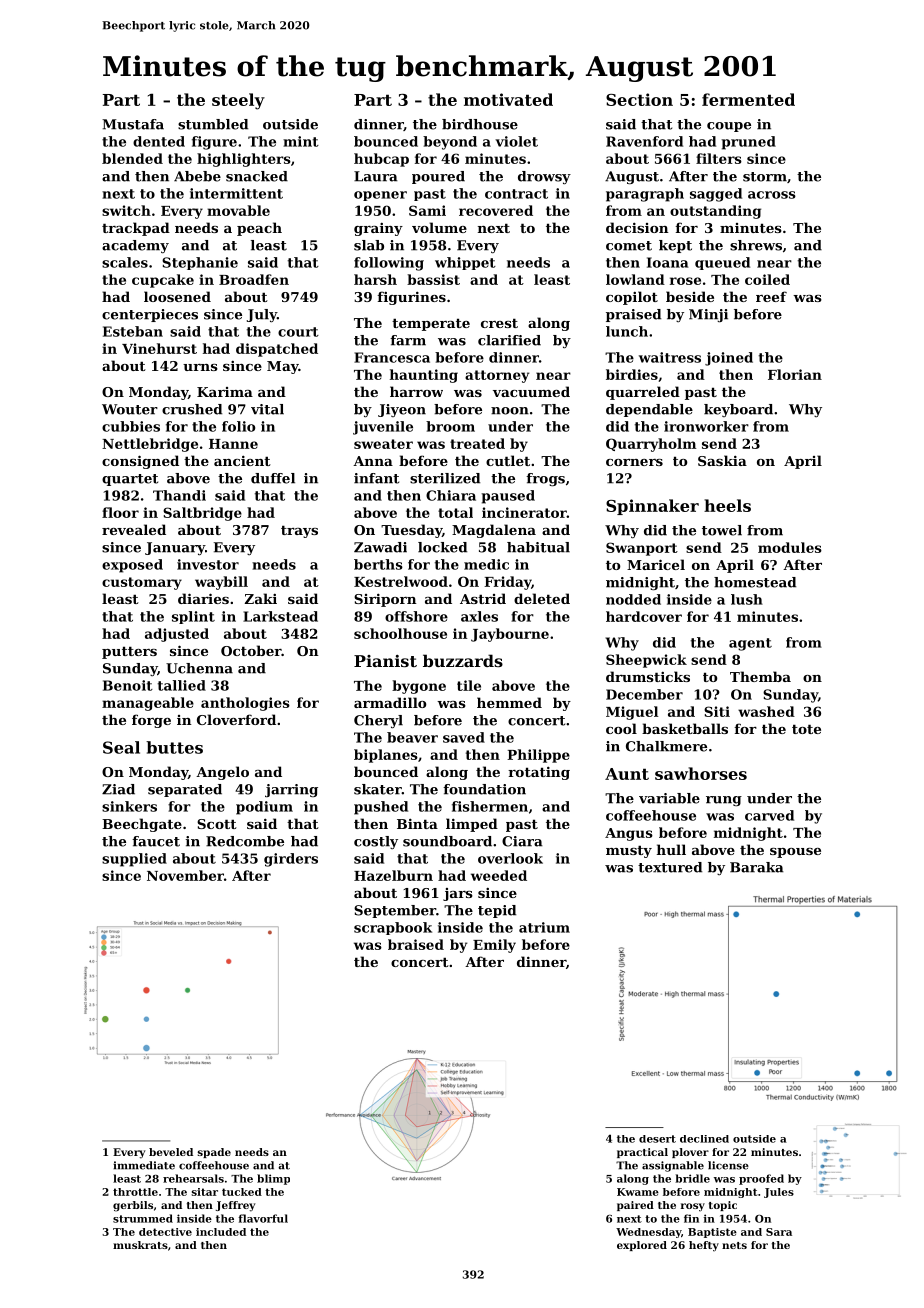 The image size is (924, 1308). I want to click on sagged, so click(716, 195).
